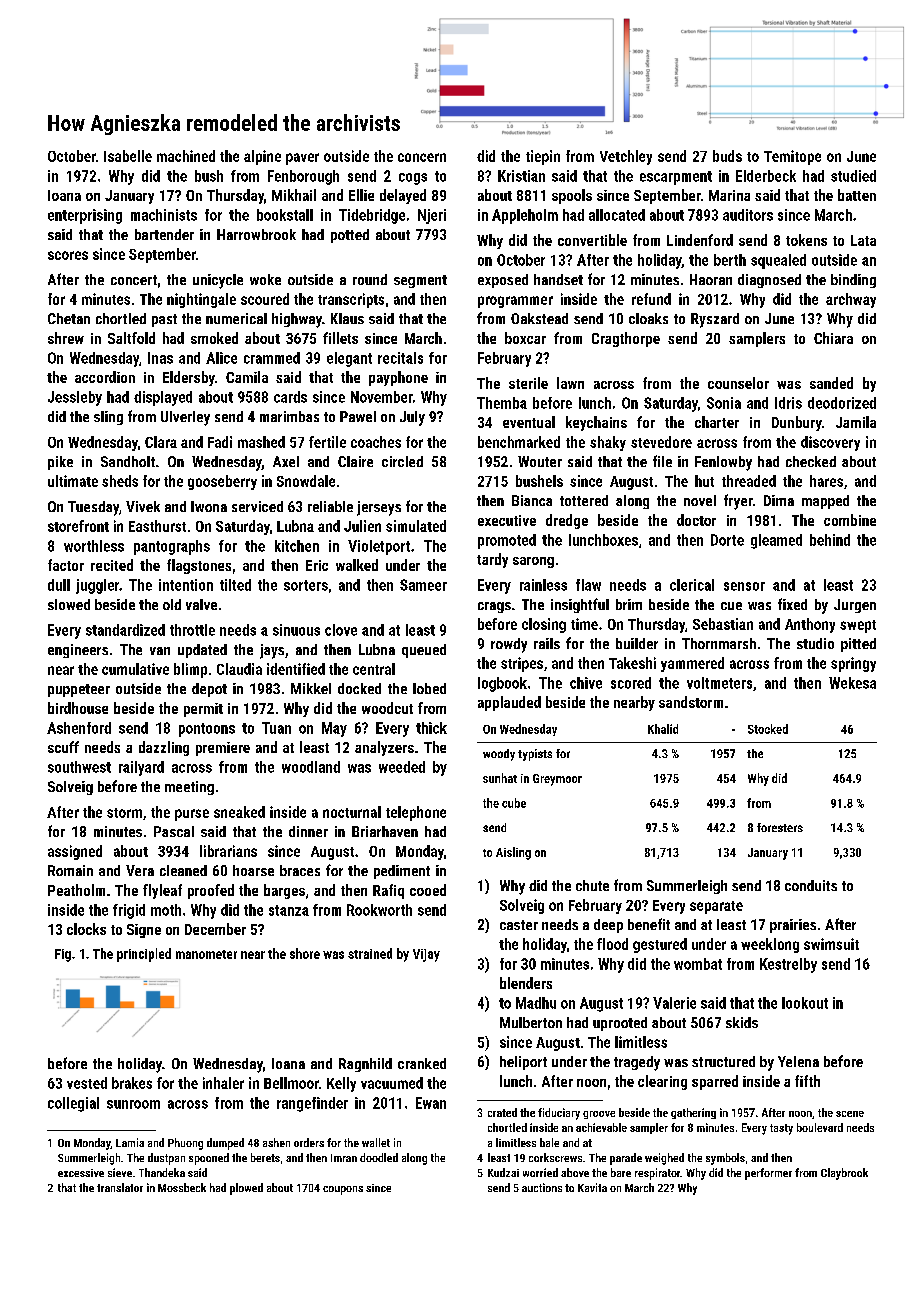  Describe the element at coordinates (727, 156) in the screenshot. I see `buds` at that location.
